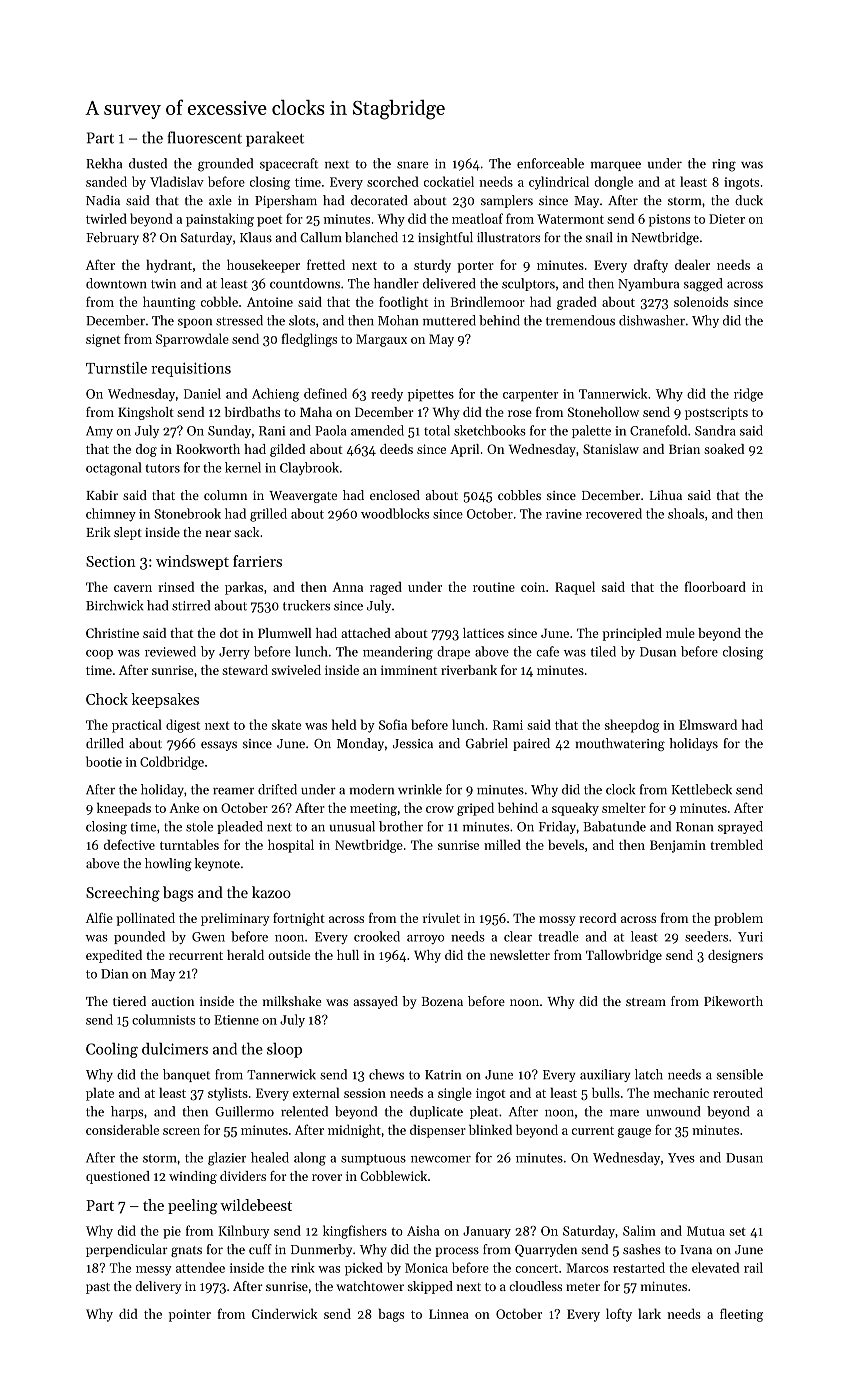 The height and width of the image is (1400, 849). Describe the element at coordinates (228, 1094) in the image. I see `stylists` at that location.
